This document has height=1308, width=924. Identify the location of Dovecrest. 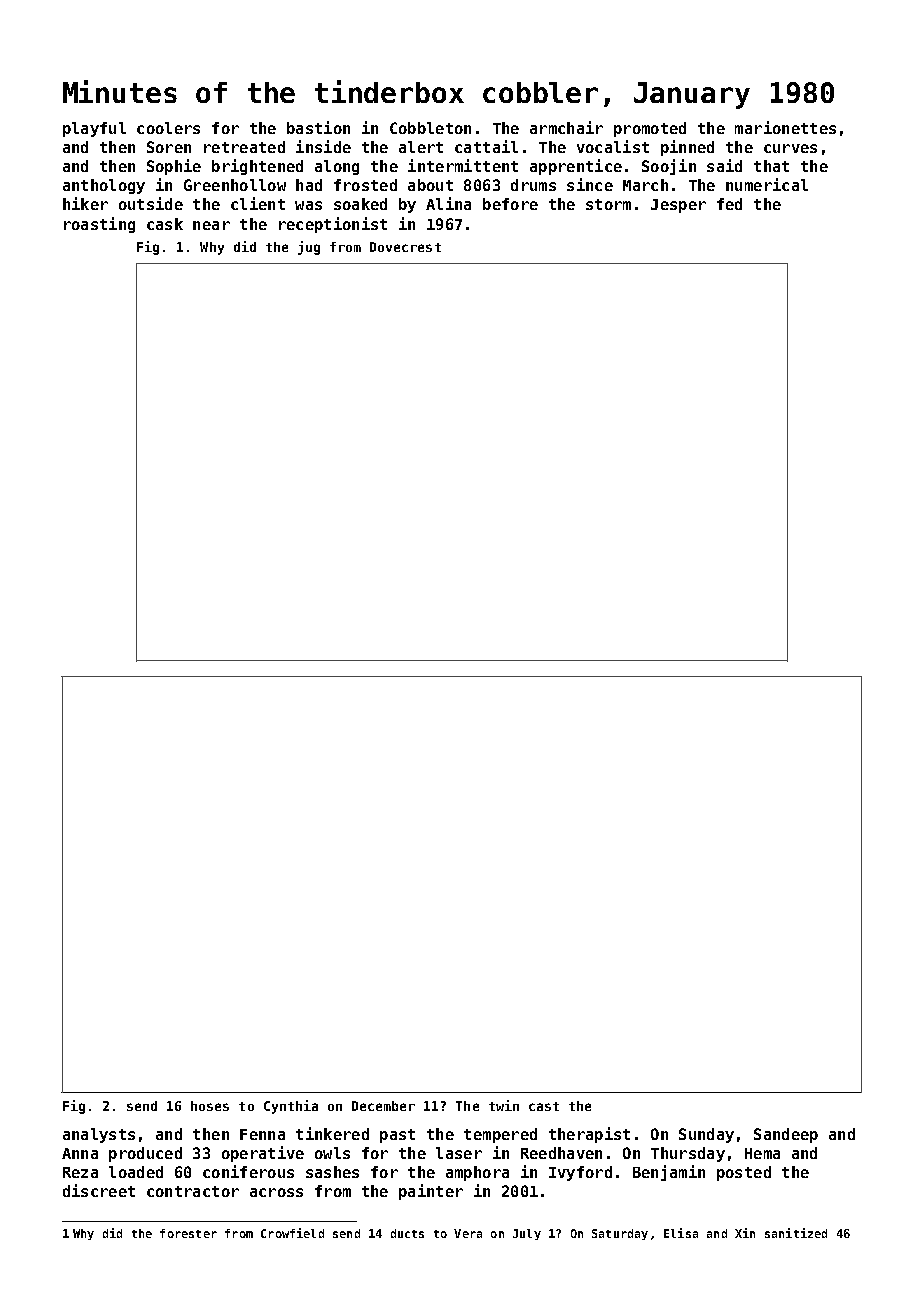
(405, 247).
